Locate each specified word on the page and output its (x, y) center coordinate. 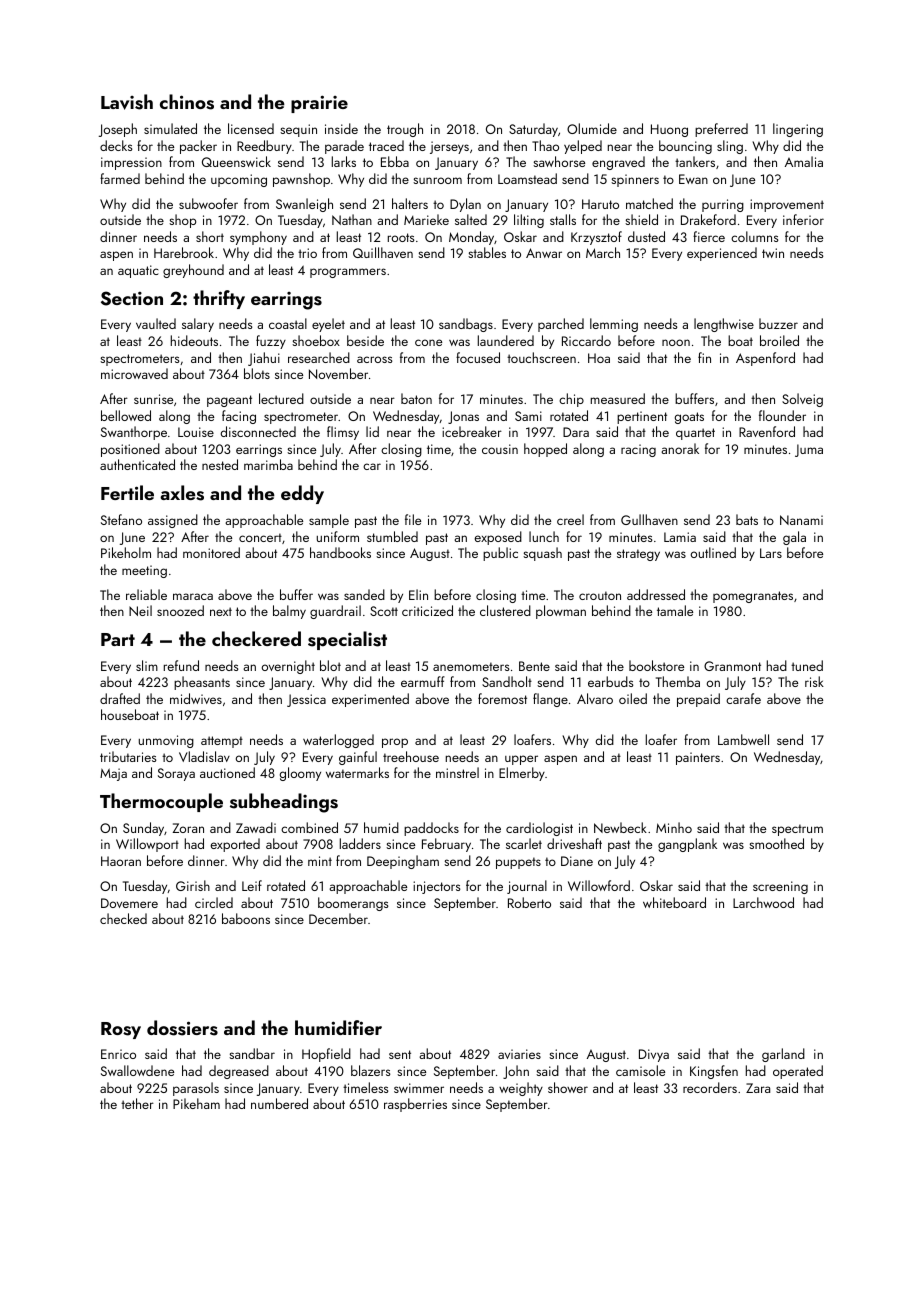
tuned (807, 665)
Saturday (533, 130)
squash (542, 554)
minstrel (457, 772)
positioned (130, 450)
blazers (371, 1070)
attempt (222, 742)
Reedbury (264, 147)
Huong (669, 130)
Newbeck (620, 827)
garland (783, 1055)
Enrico (118, 1054)
